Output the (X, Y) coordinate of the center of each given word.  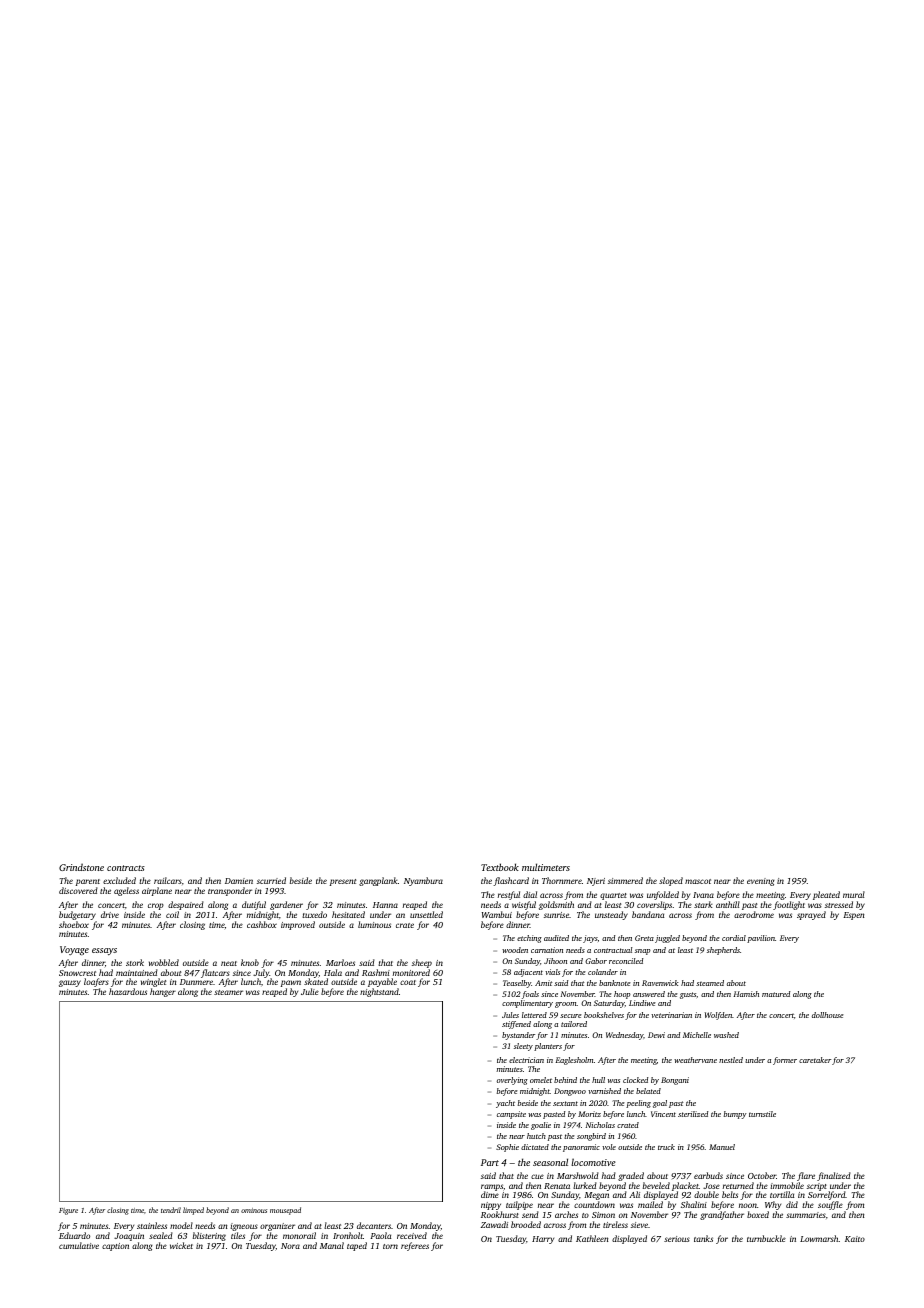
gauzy (70, 983)
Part (490, 1162)
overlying (512, 1081)
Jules (510, 1015)
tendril (171, 1210)
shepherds (723, 951)
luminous (374, 924)
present (343, 882)
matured (776, 994)
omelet (541, 1080)
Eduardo (74, 1235)
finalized (834, 1176)
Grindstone (81, 867)
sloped (671, 881)
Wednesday (624, 1036)
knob (250, 962)
